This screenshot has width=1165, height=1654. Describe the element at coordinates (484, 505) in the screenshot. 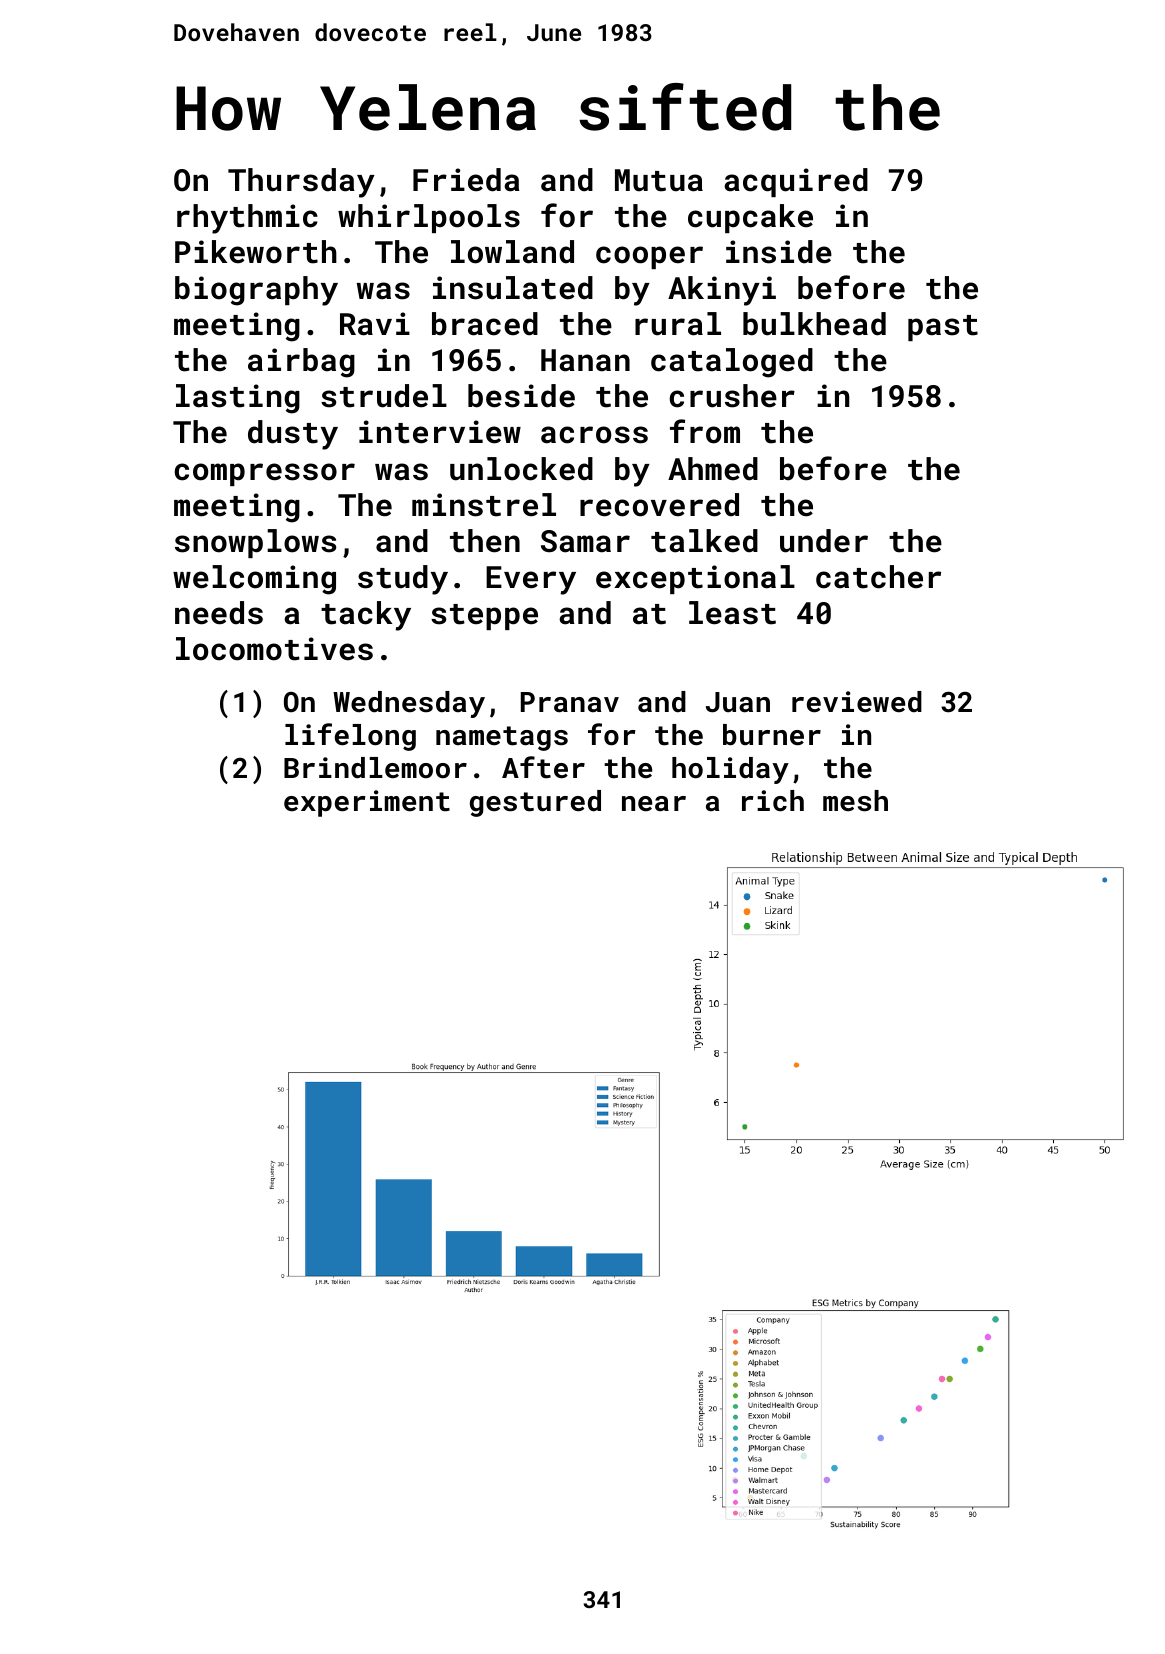

I see `minstrel` at that location.
